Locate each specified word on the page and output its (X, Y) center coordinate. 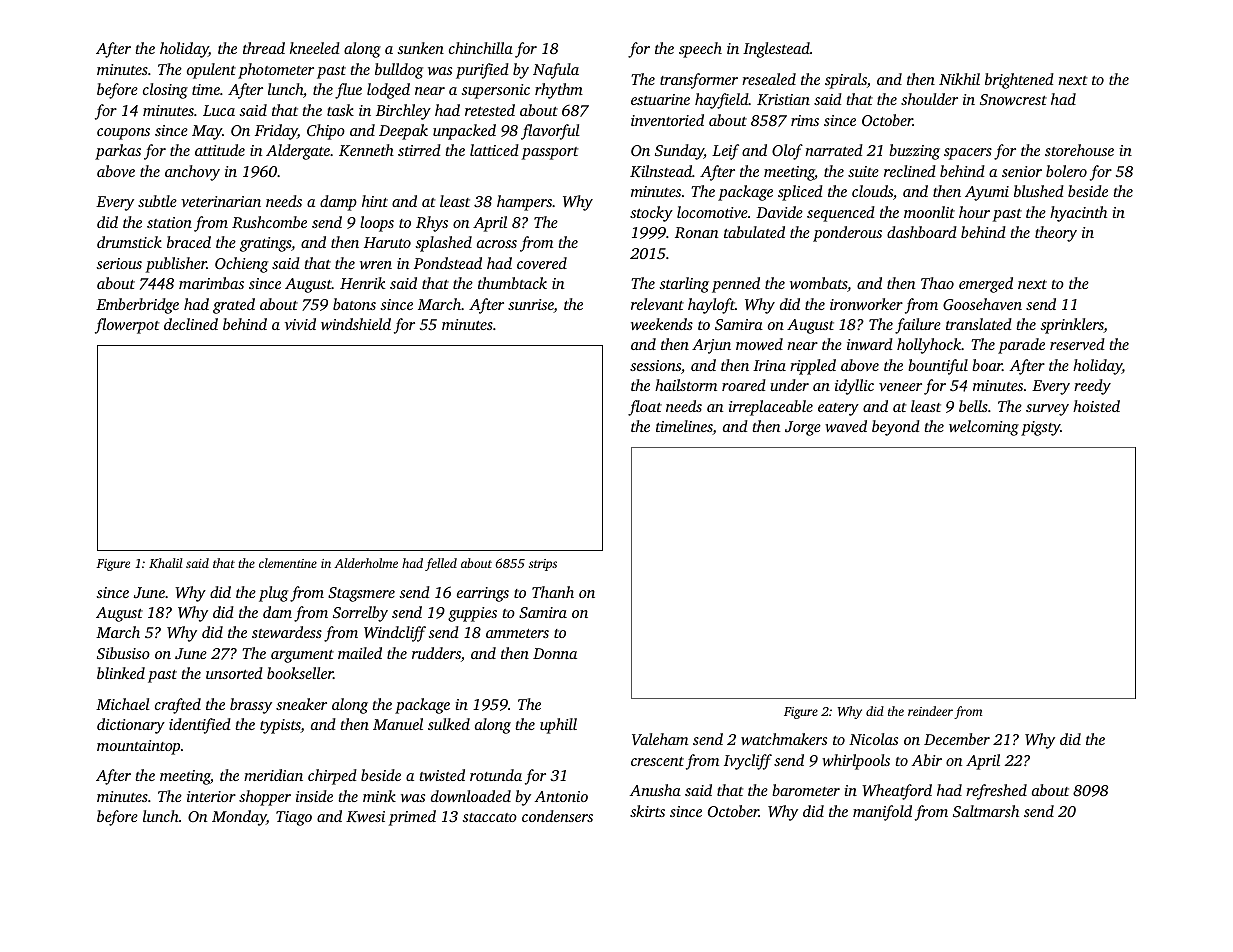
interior (211, 796)
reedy (1092, 387)
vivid (300, 324)
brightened (1019, 81)
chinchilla (481, 48)
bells (973, 406)
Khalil (166, 563)
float (645, 408)
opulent (211, 71)
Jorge (803, 428)
